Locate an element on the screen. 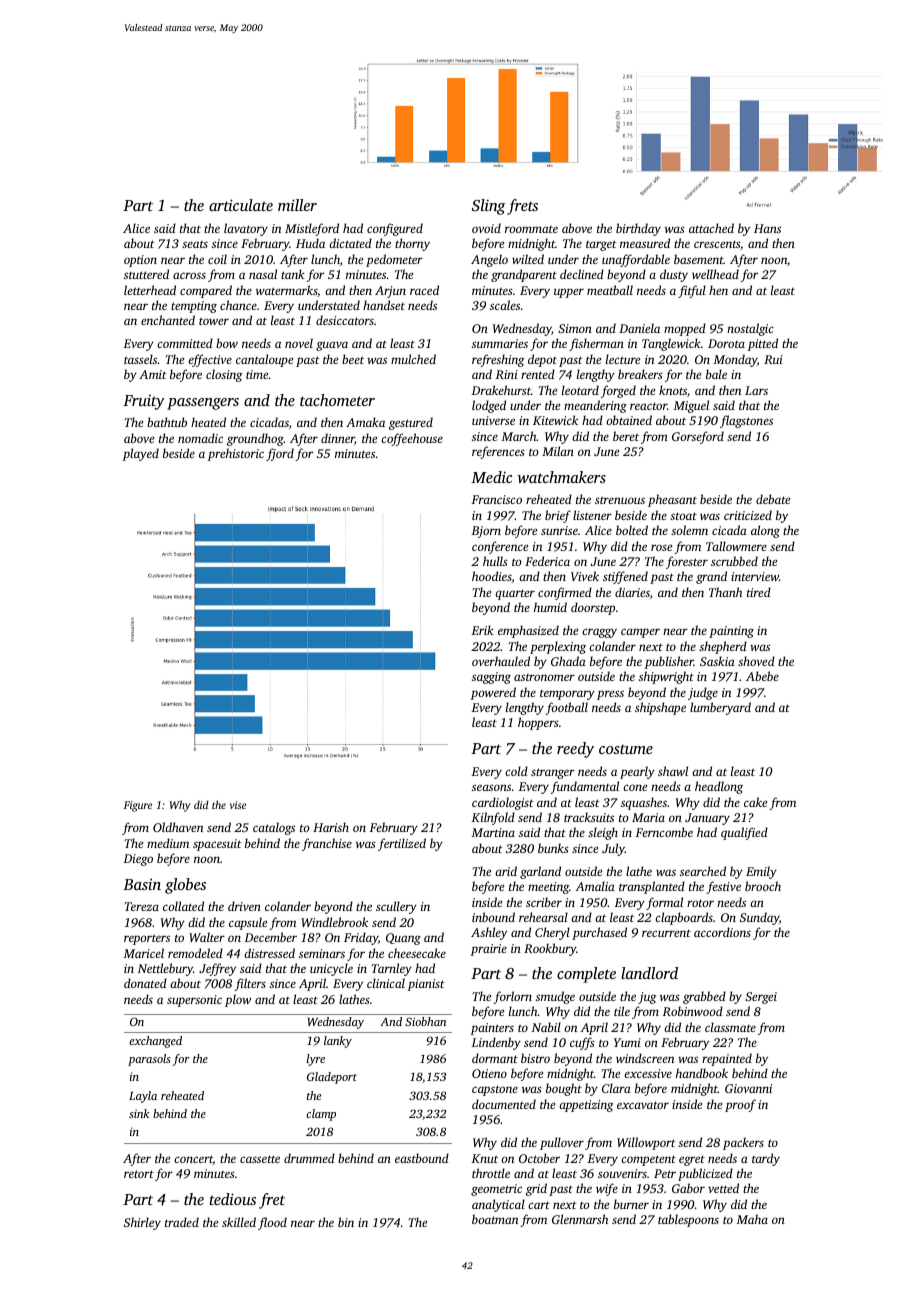 The height and width of the screenshot is (1308, 924). fjord is located at coordinates (280, 454).
